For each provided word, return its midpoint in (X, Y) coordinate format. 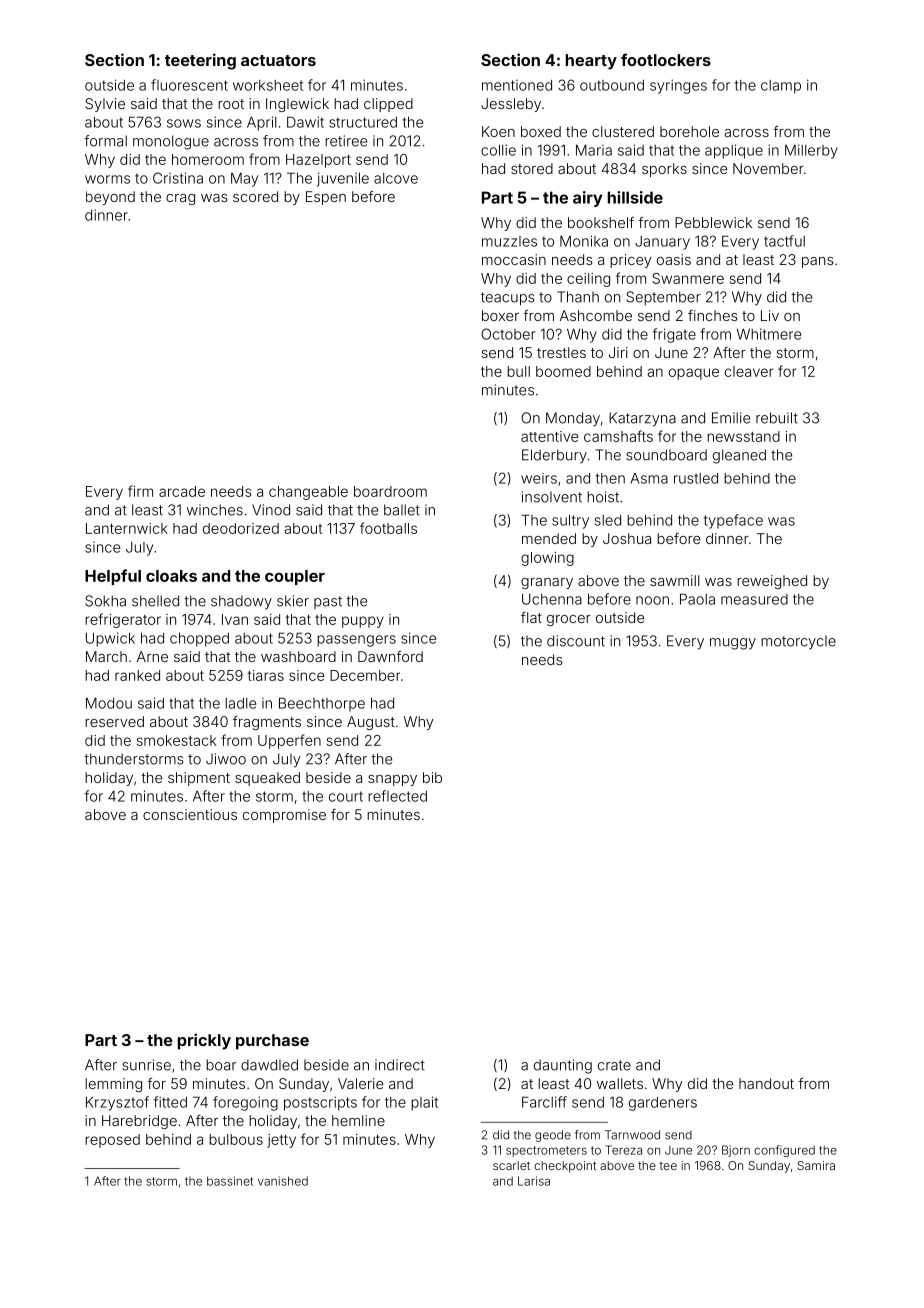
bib (432, 777)
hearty (591, 62)
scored (255, 196)
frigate (674, 335)
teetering (200, 61)
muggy (733, 644)
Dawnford (390, 656)
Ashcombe (596, 315)
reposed (112, 1141)
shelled (155, 601)
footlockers (666, 59)
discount (576, 641)
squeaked (267, 779)
